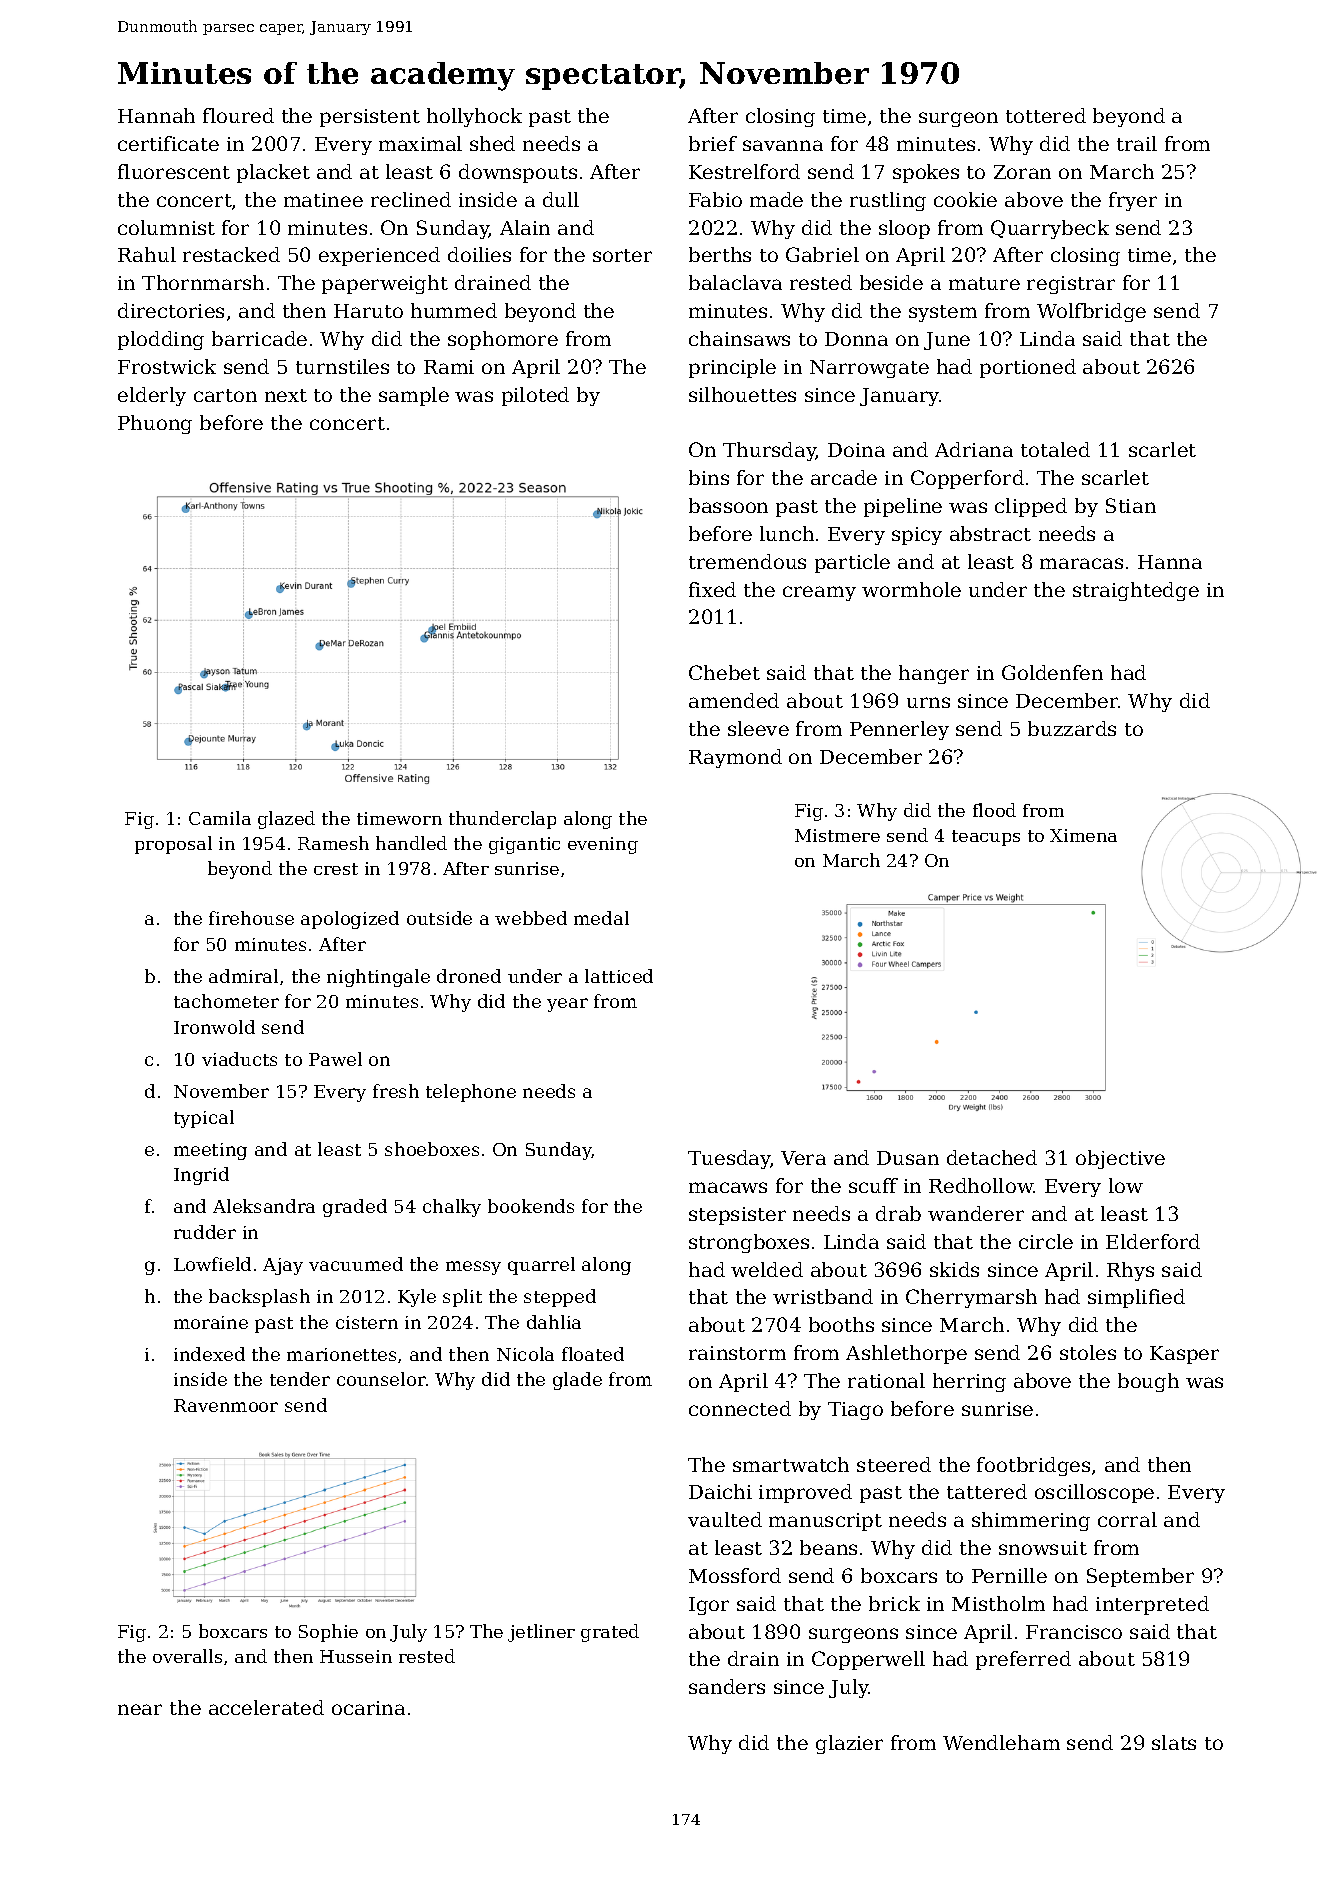 The width and height of the screenshot is (1344, 1900). I want to click on Camila, so click(220, 818).
